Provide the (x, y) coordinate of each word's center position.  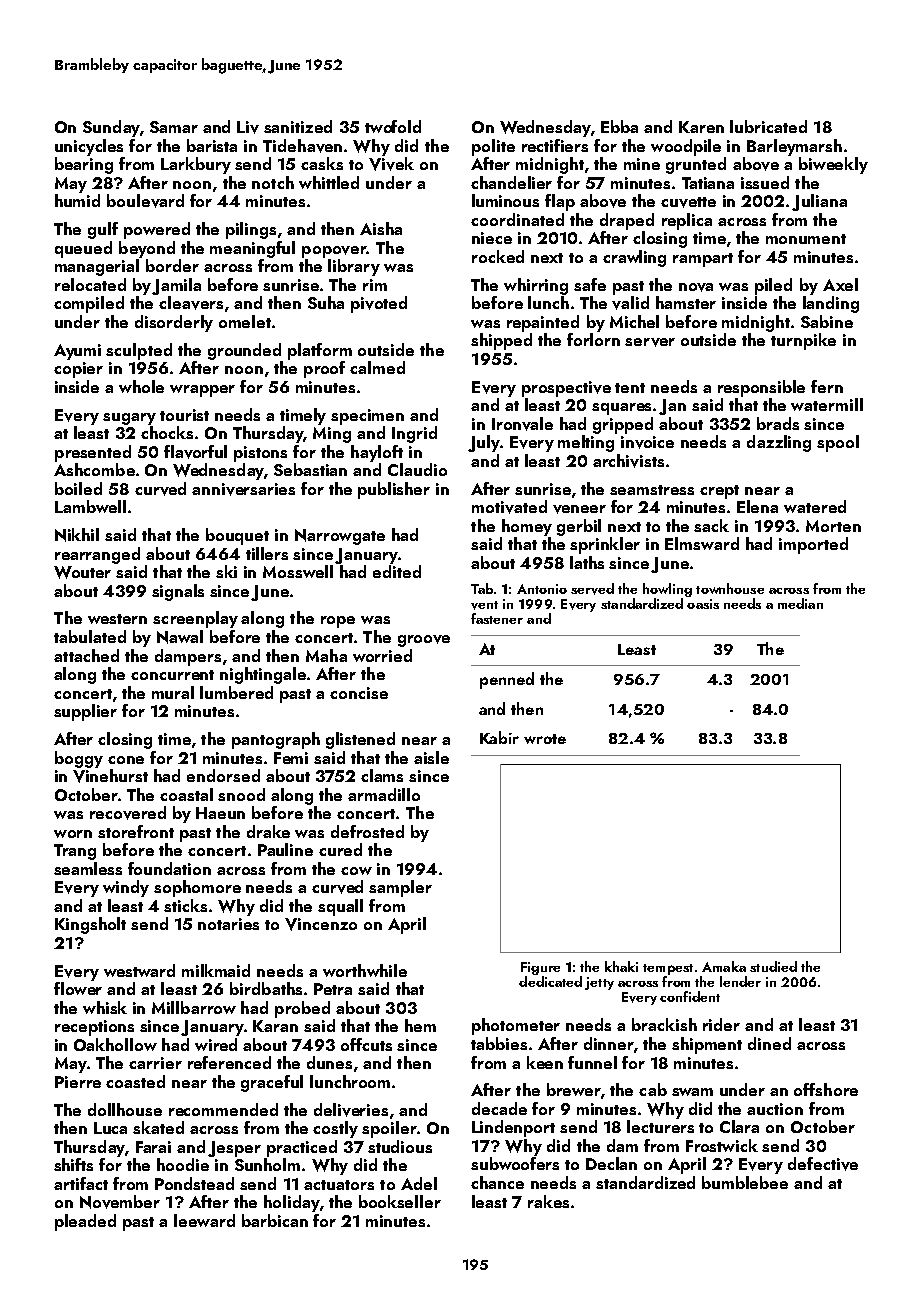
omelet (245, 321)
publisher (394, 490)
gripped (623, 425)
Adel (419, 1183)
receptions (94, 1028)
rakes (548, 1201)
